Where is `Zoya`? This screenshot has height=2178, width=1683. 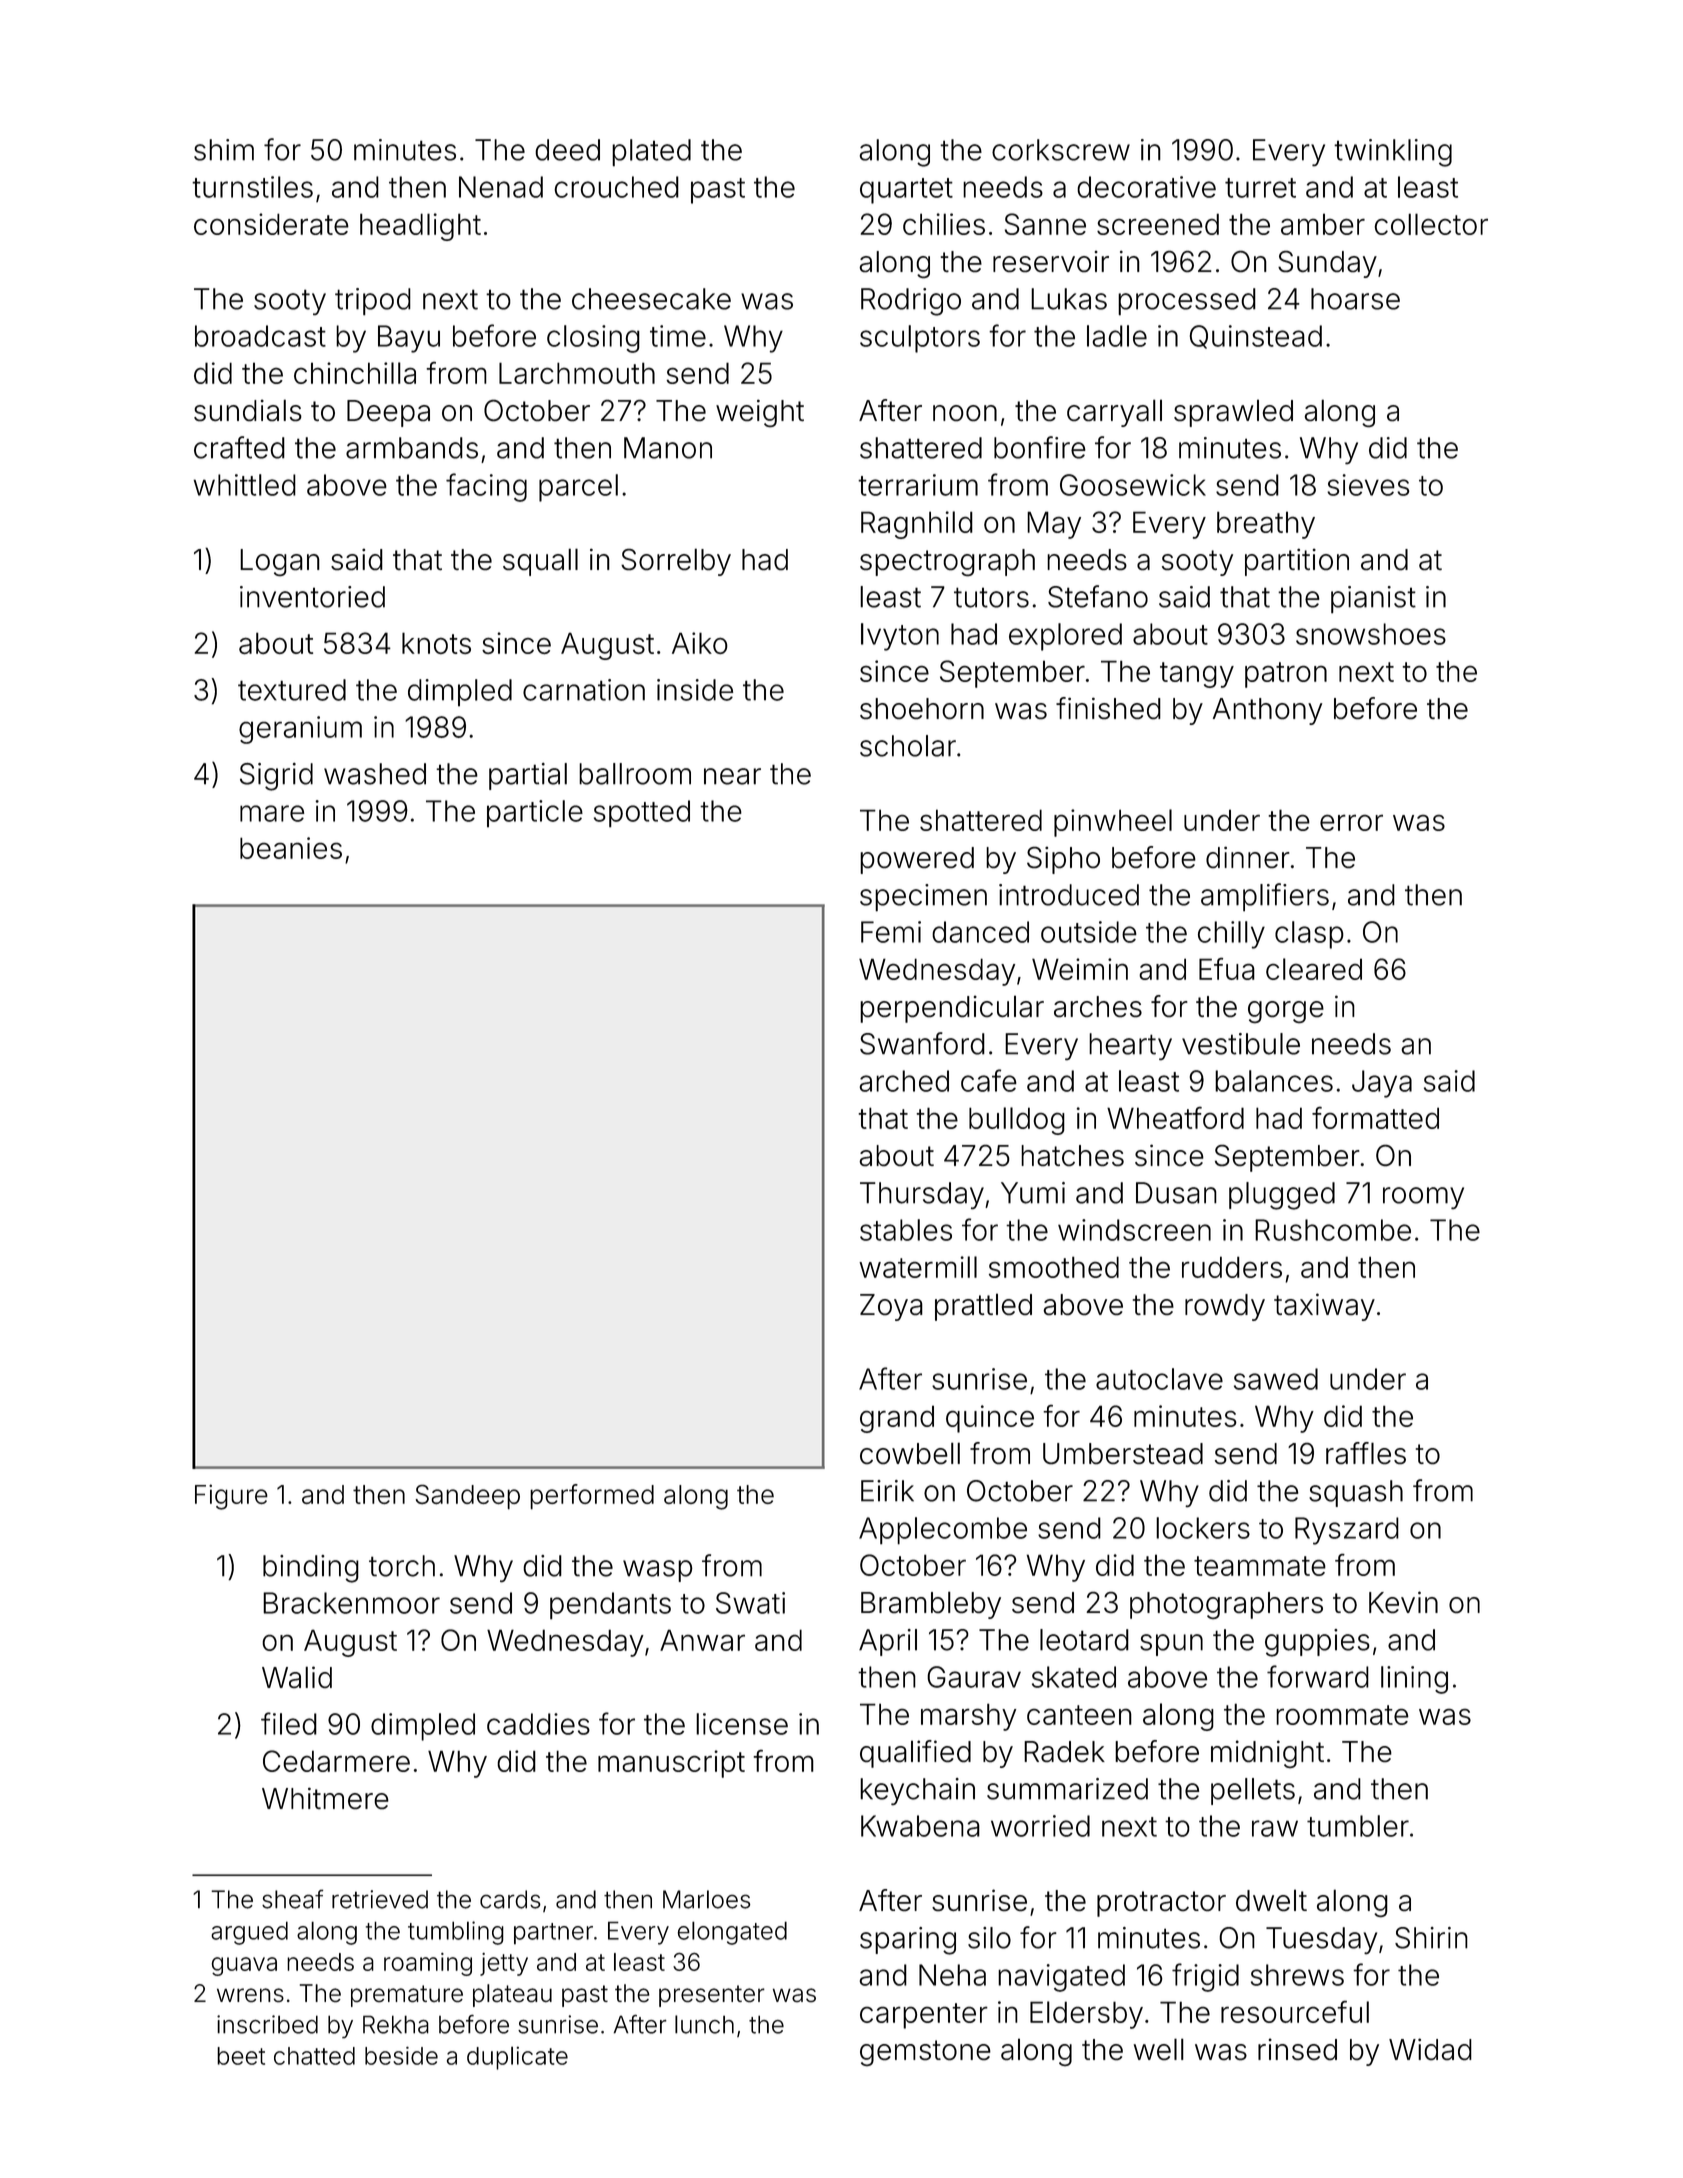 Zoya is located at coordinates (891, 1307).
